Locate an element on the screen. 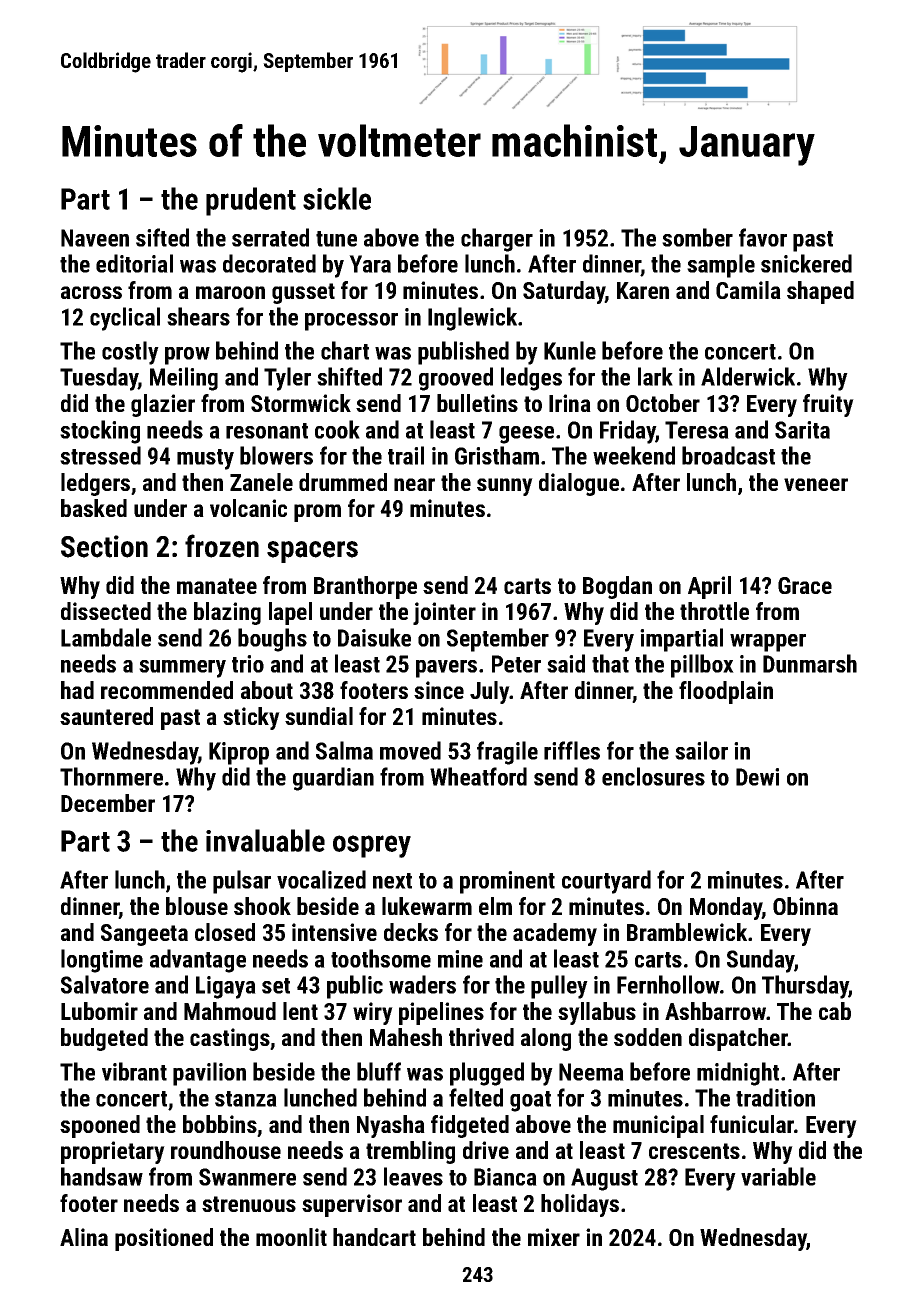 The height and width of the screenshot is (1311, 924). Obinna is located at coordinates (805, 906).
